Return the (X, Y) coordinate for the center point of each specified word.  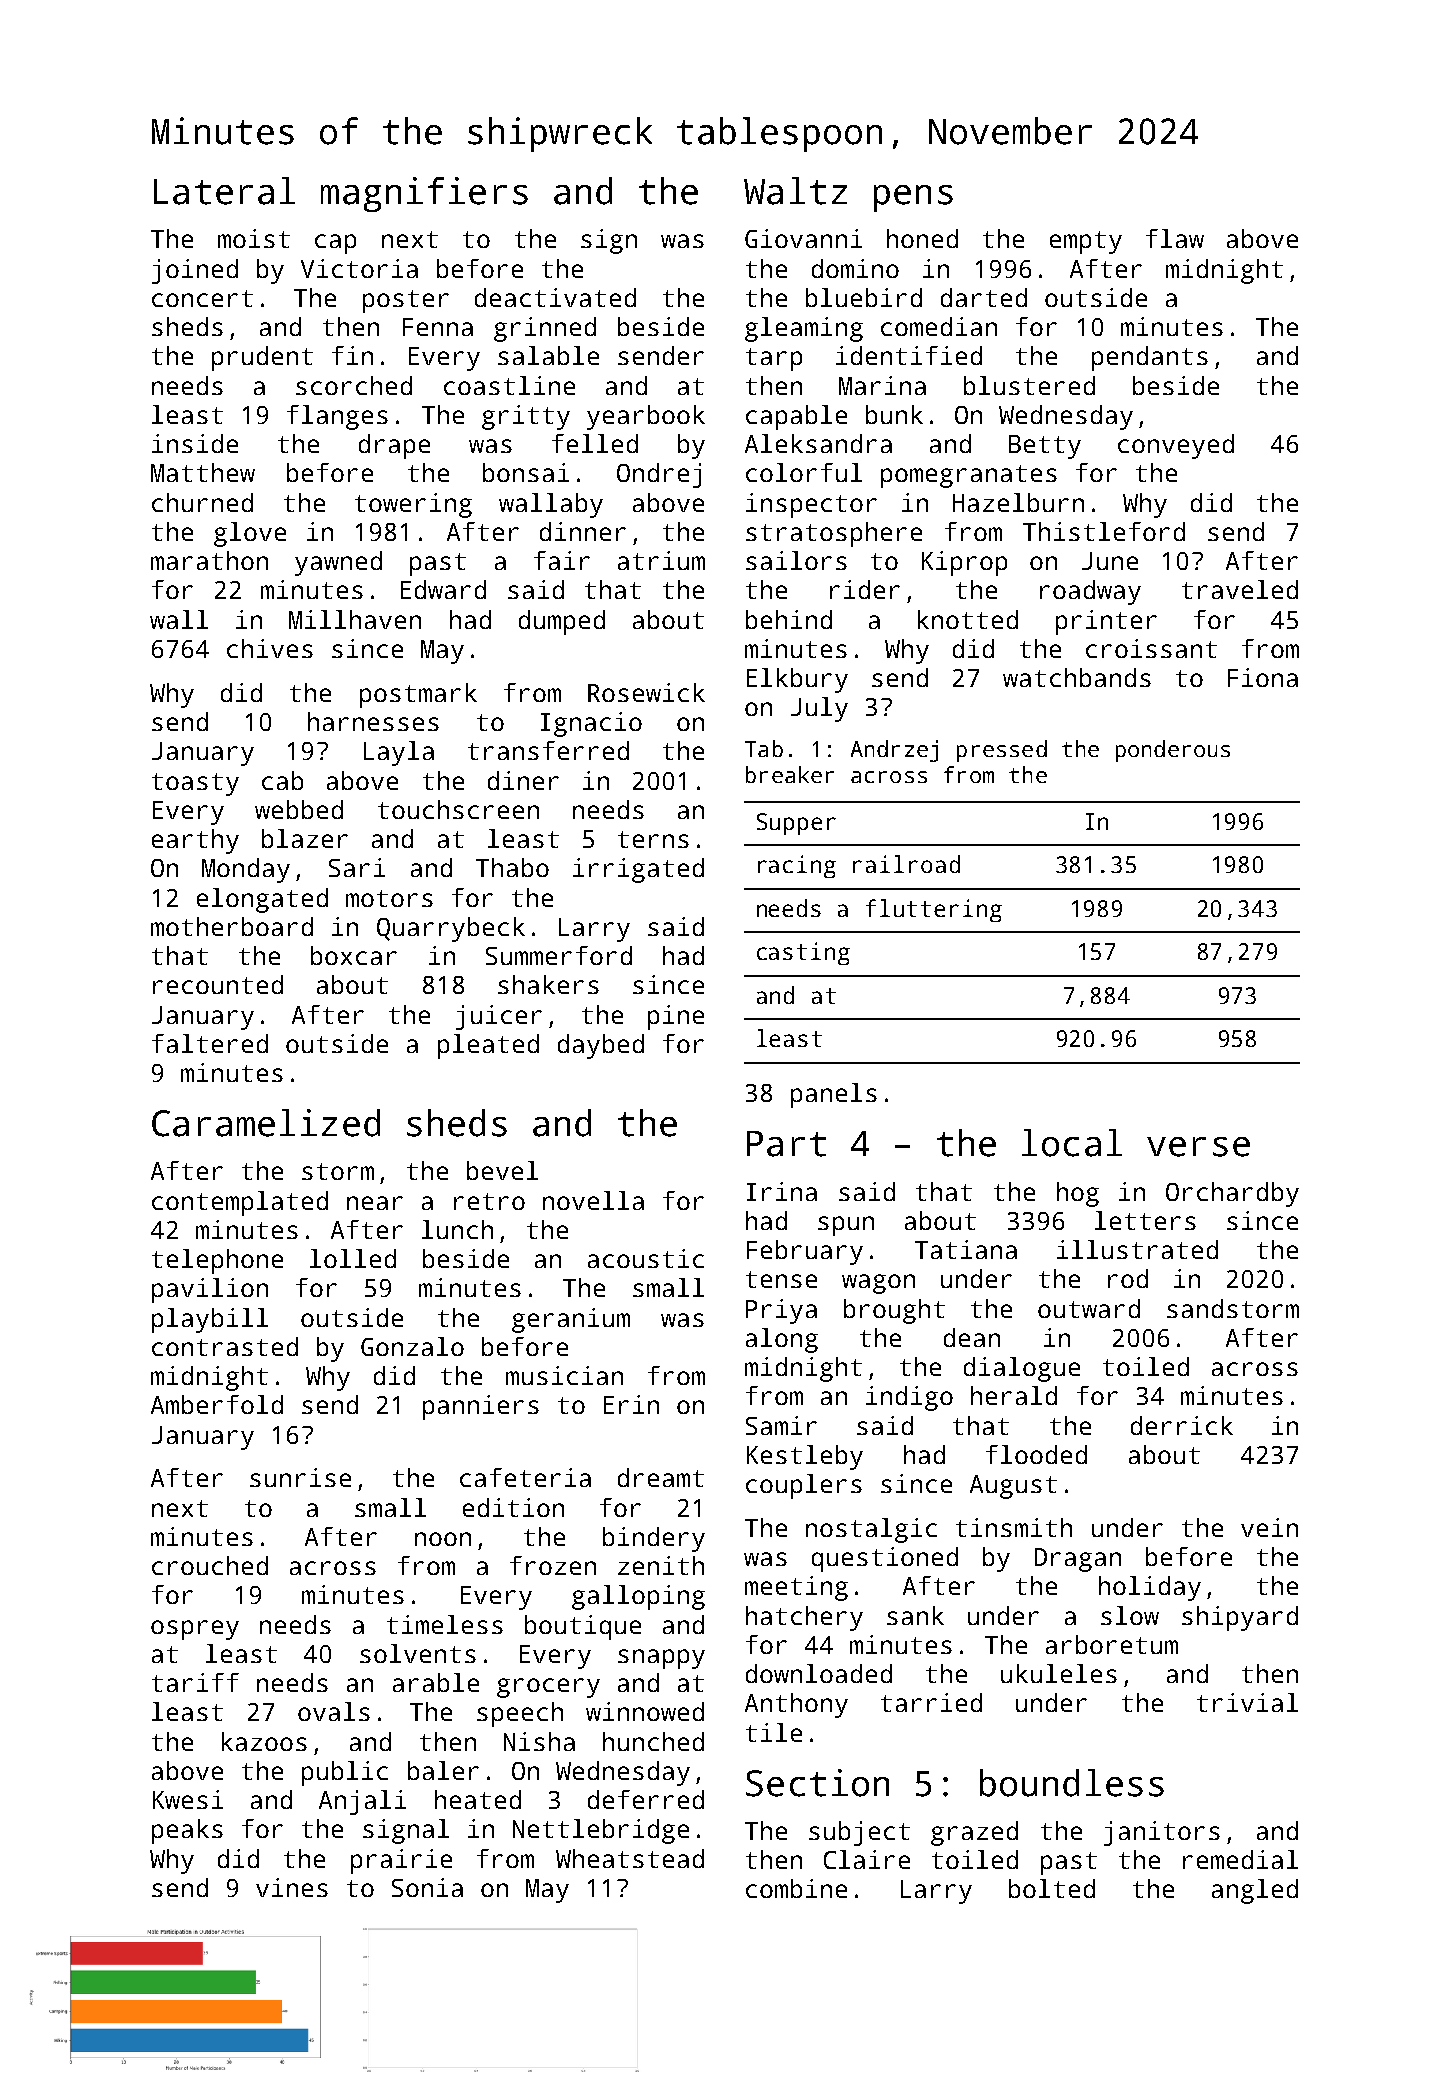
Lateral (224, 191)
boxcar (354, 955)
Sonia (427, 1887)
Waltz (795, 191)
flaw (1175, 238)
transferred (548, 750)
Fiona (1263, 677)
